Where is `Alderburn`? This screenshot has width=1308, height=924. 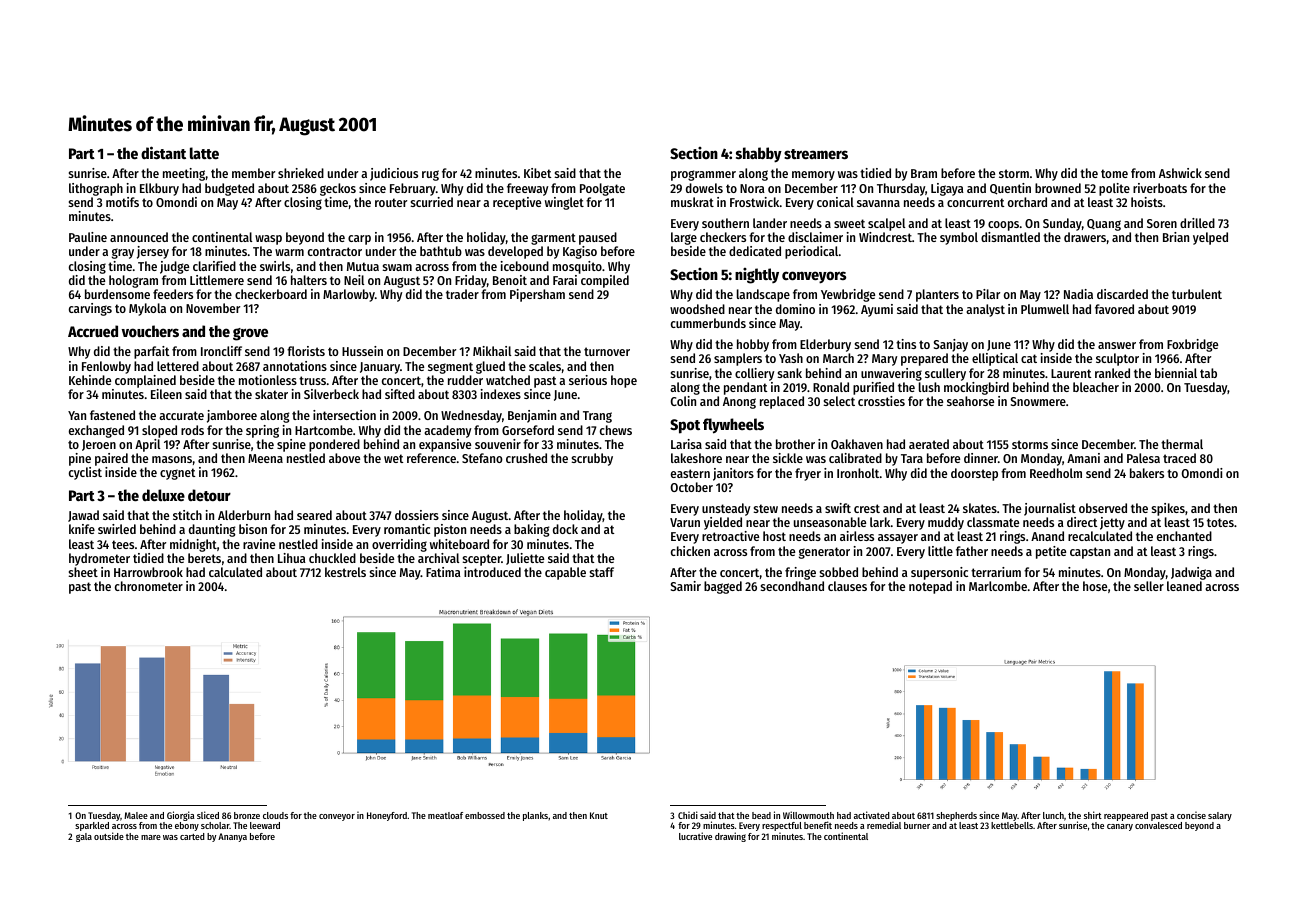
Alderburn is located at coordinates (244, 515).
